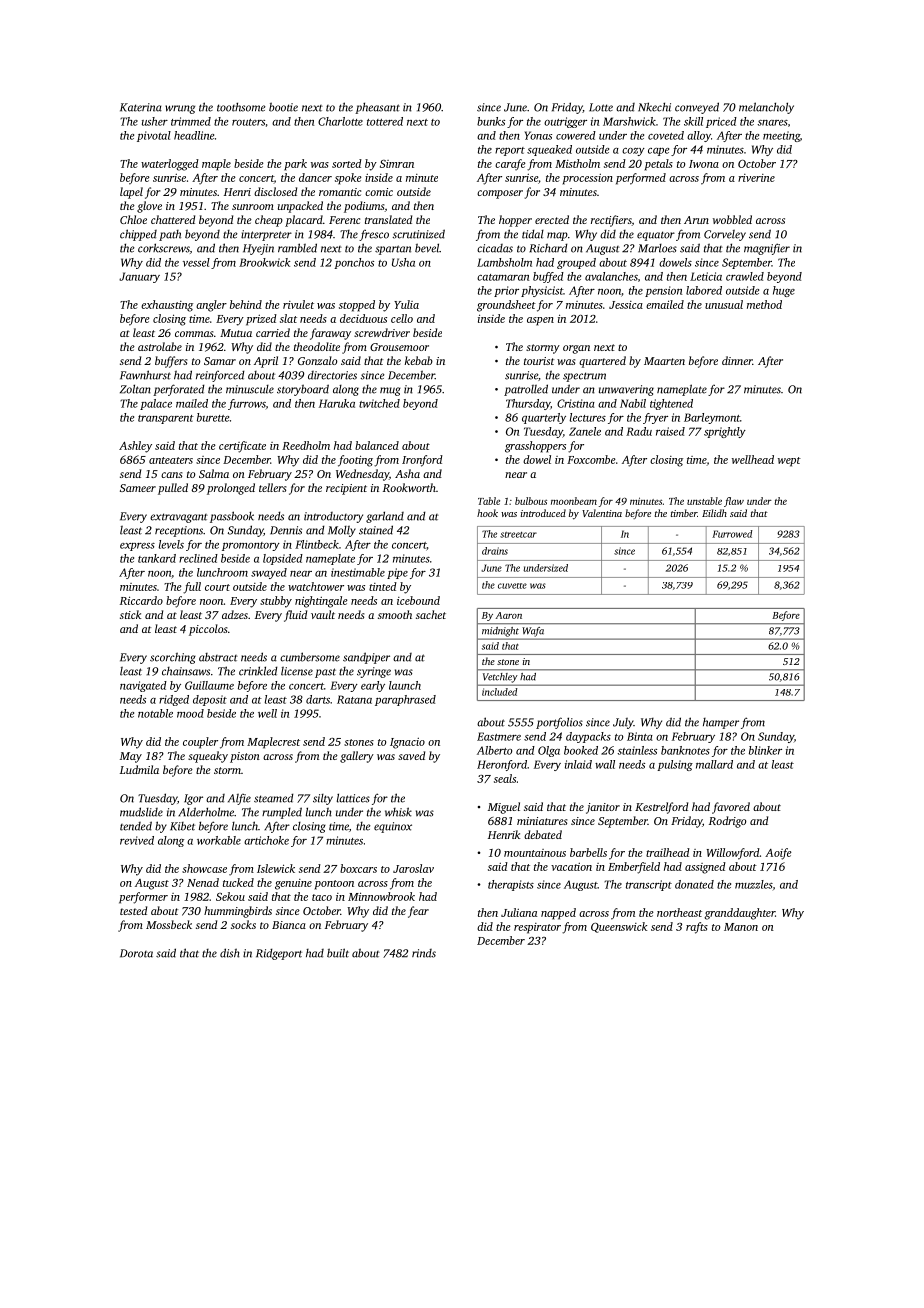 This page has height=1308, width=924. Describe the element at coordinates (531, 501) in the page. I see `bulbous` at that location.
